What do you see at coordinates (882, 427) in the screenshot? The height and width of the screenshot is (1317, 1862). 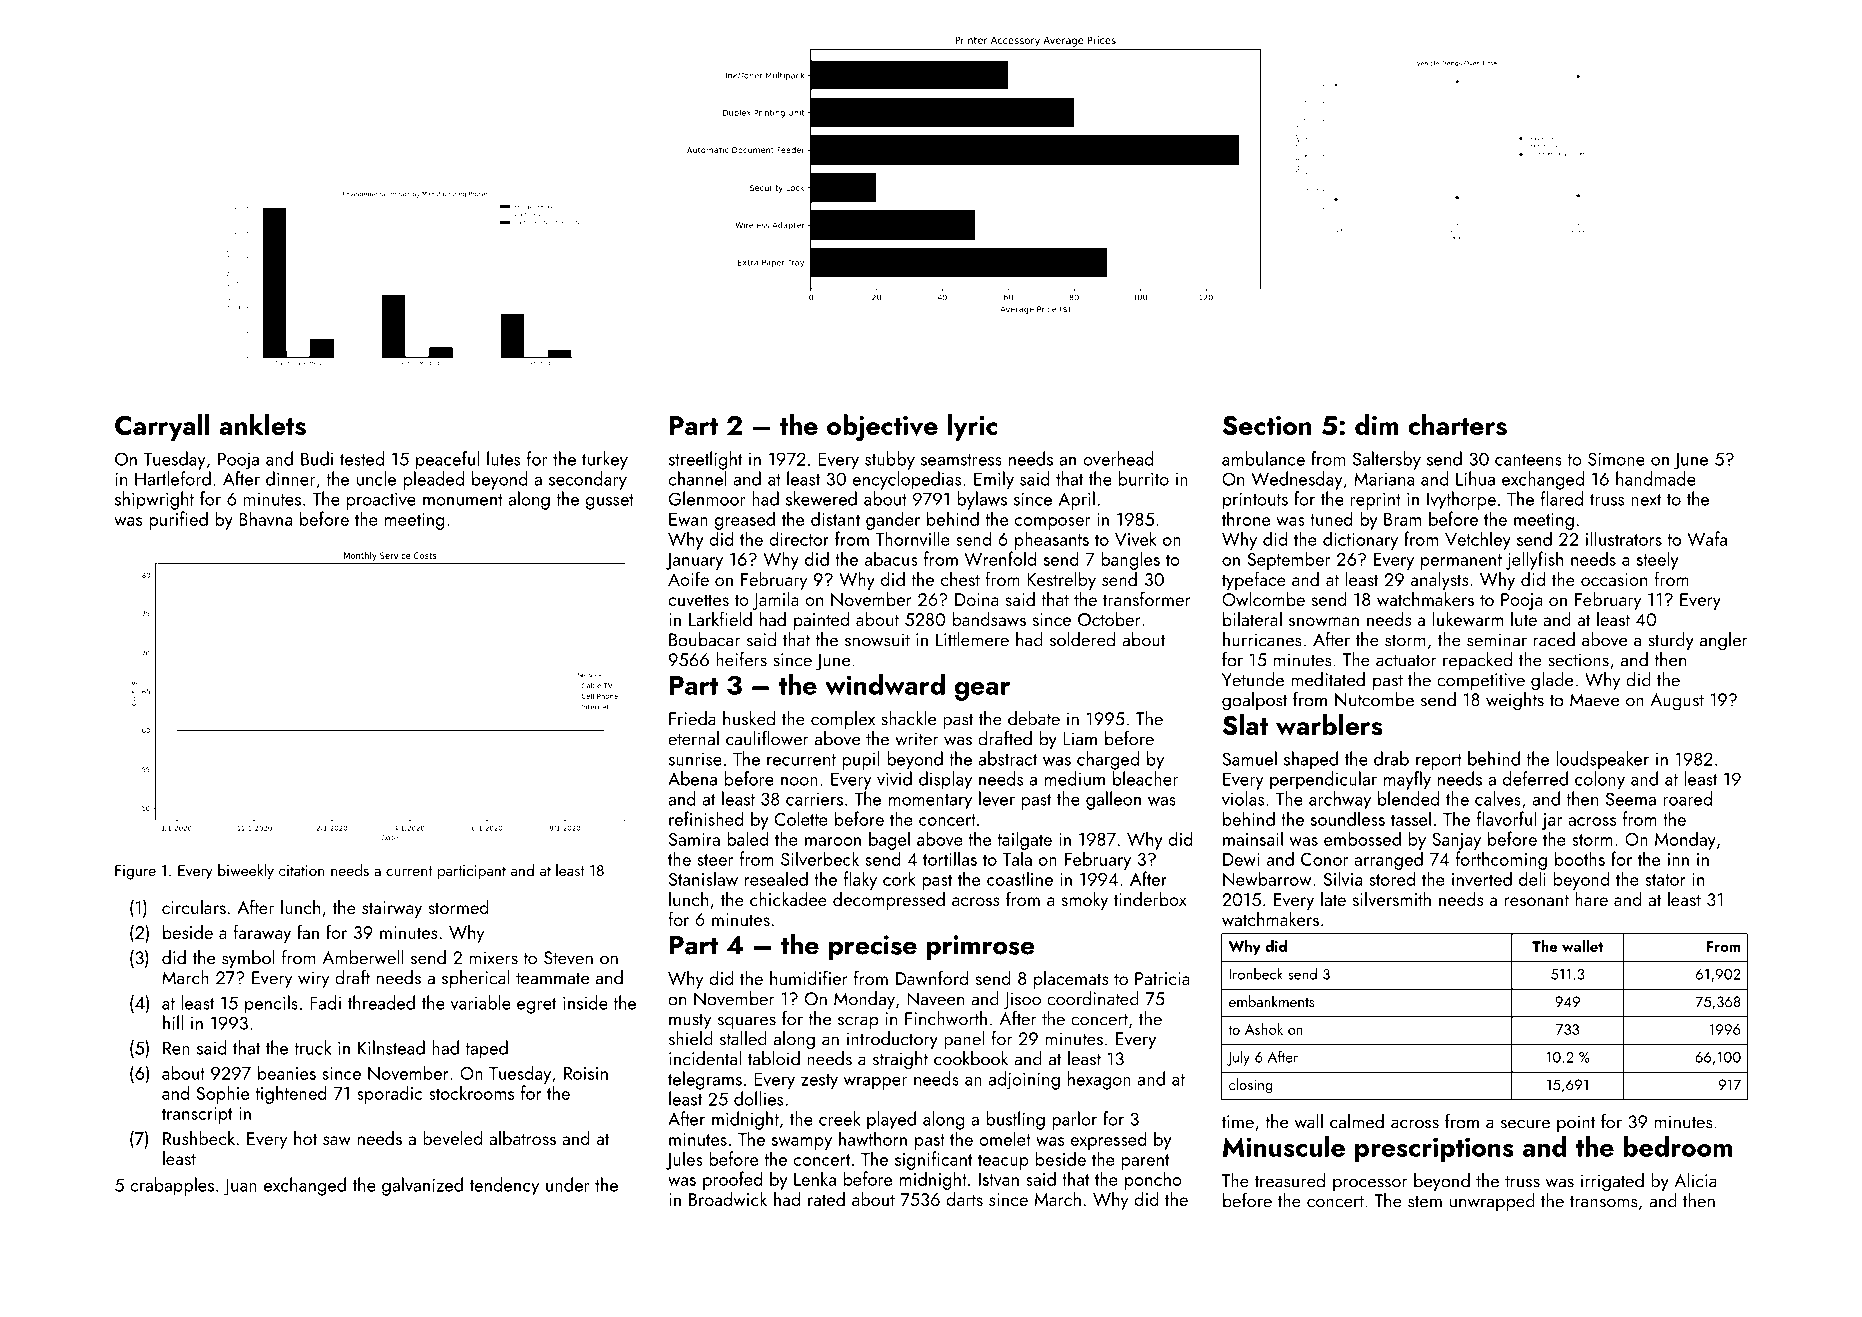 I see `objective` at bounding box center [882, 427].
